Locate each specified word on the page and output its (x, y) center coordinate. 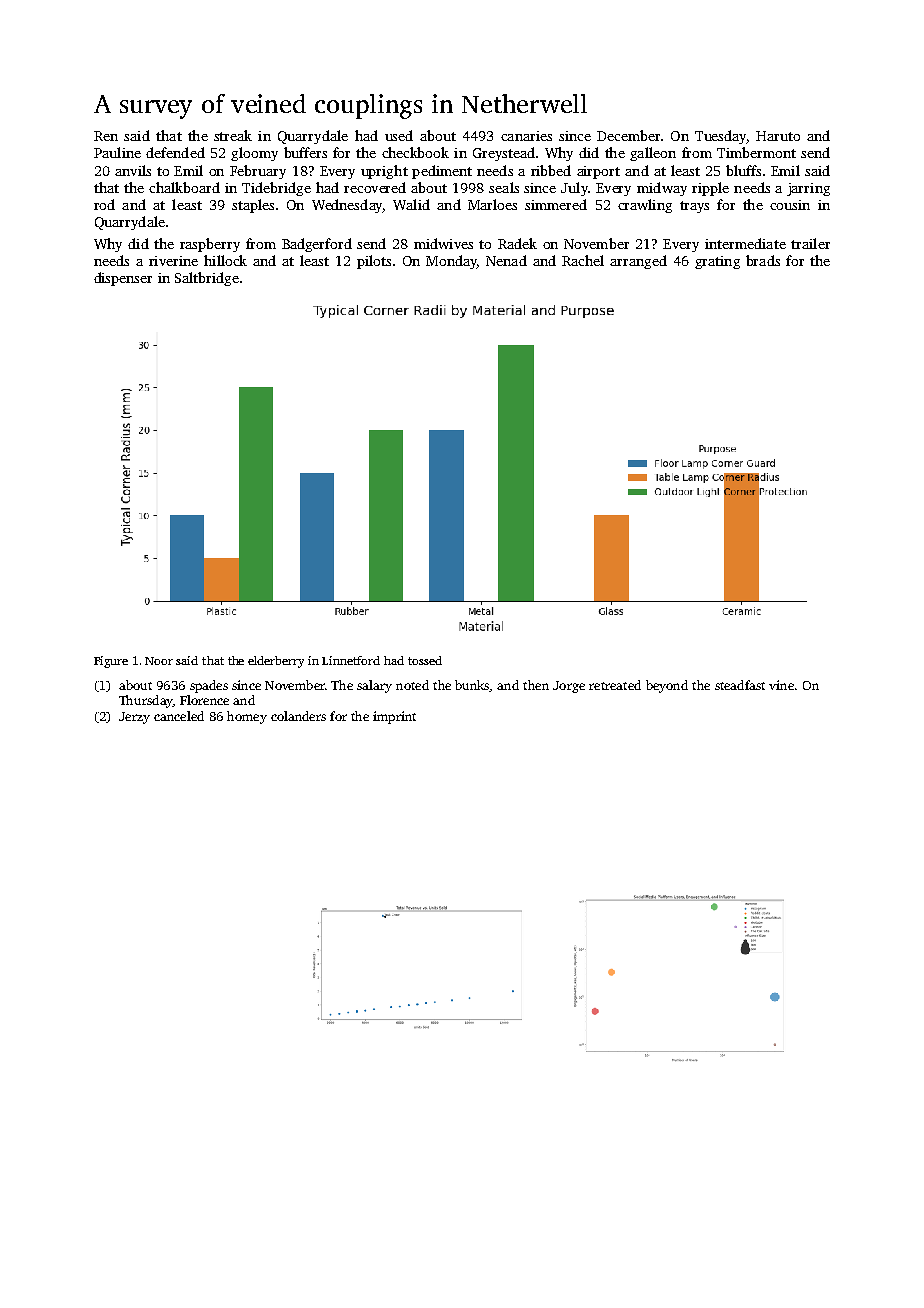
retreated (615, 685)
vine (781, 685)
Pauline (117, 152)
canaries (526, 136)
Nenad (506, 260)
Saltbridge (207, 279)
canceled (179, 716)
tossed (425, 660)
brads (763, 260)
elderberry (276, 662)
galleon (653, 154)
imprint (394, 717)
